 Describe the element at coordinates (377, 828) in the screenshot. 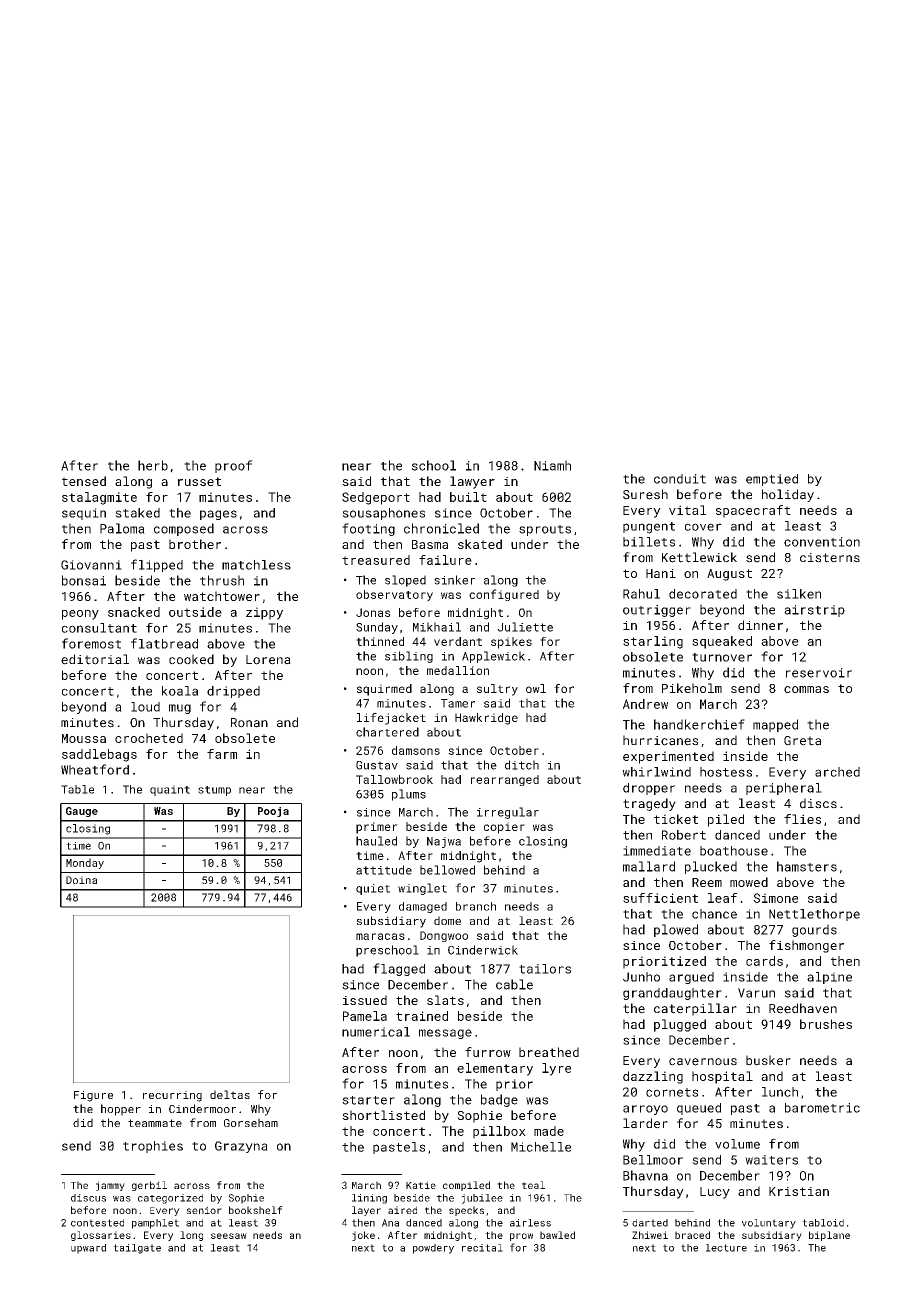

I see `primer` at that location.
